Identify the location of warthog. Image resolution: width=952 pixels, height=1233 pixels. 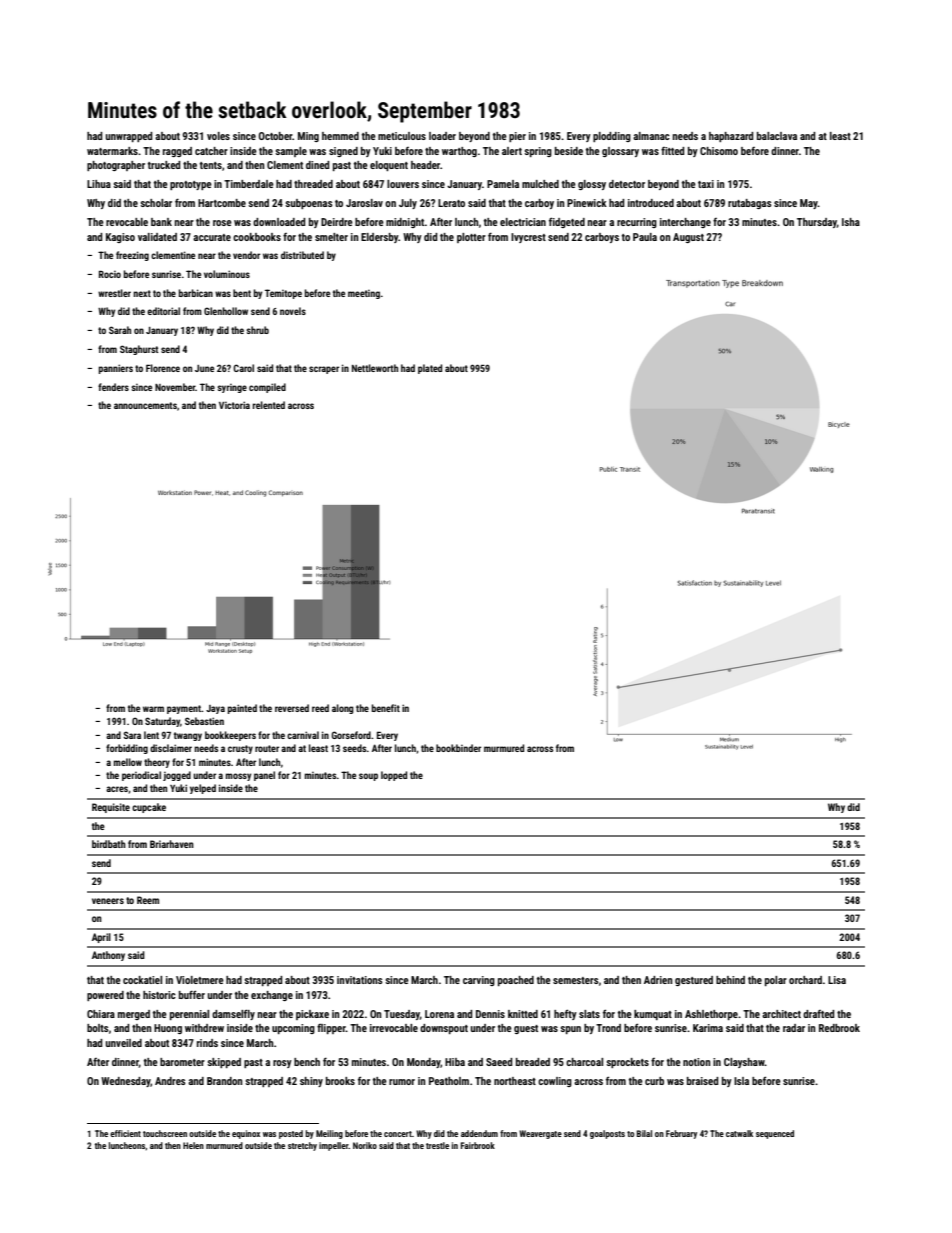
(459, 152).
